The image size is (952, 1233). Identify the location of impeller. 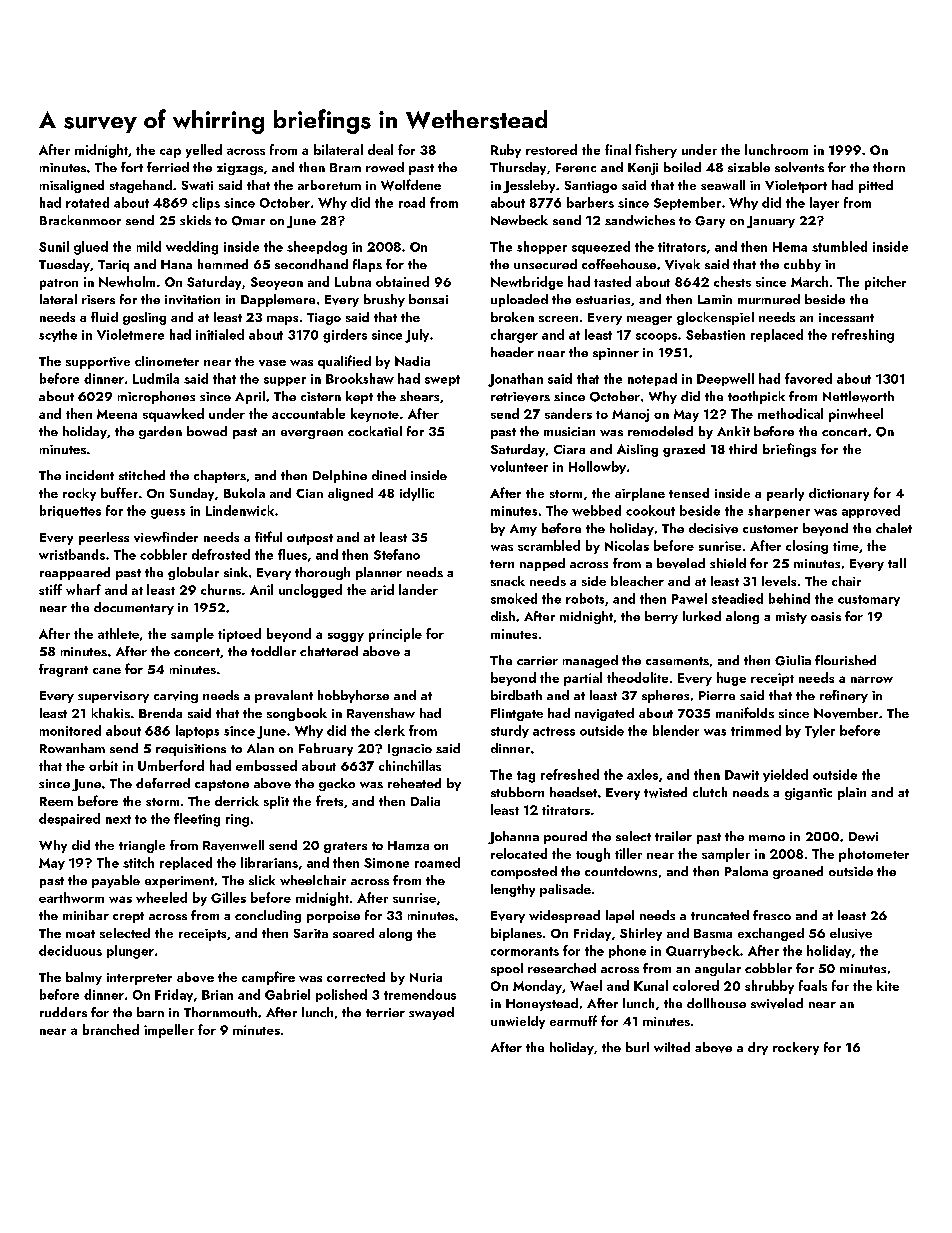
(169, 1031).
